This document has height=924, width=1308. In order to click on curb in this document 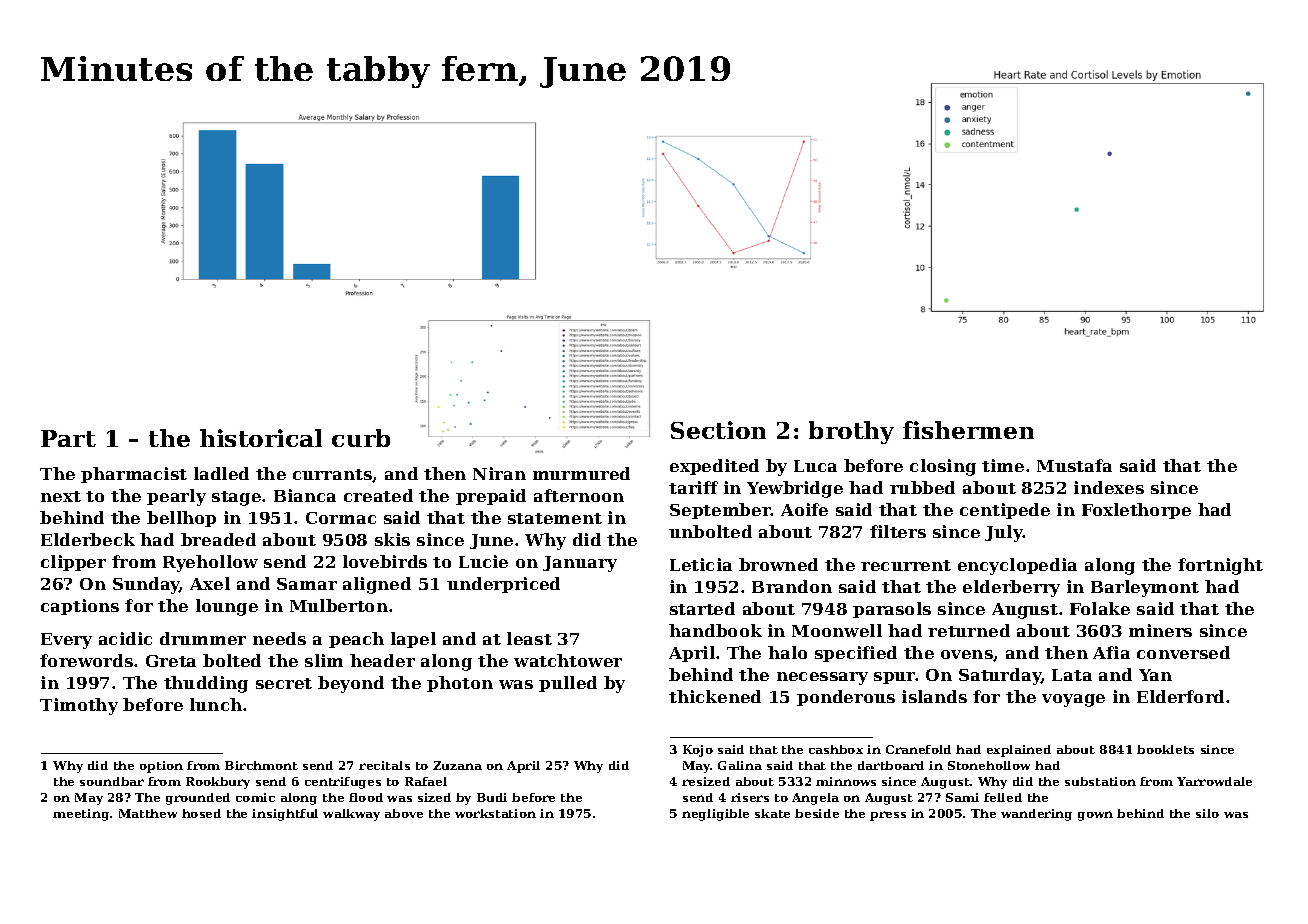, I will do `click(361, 438)`.
